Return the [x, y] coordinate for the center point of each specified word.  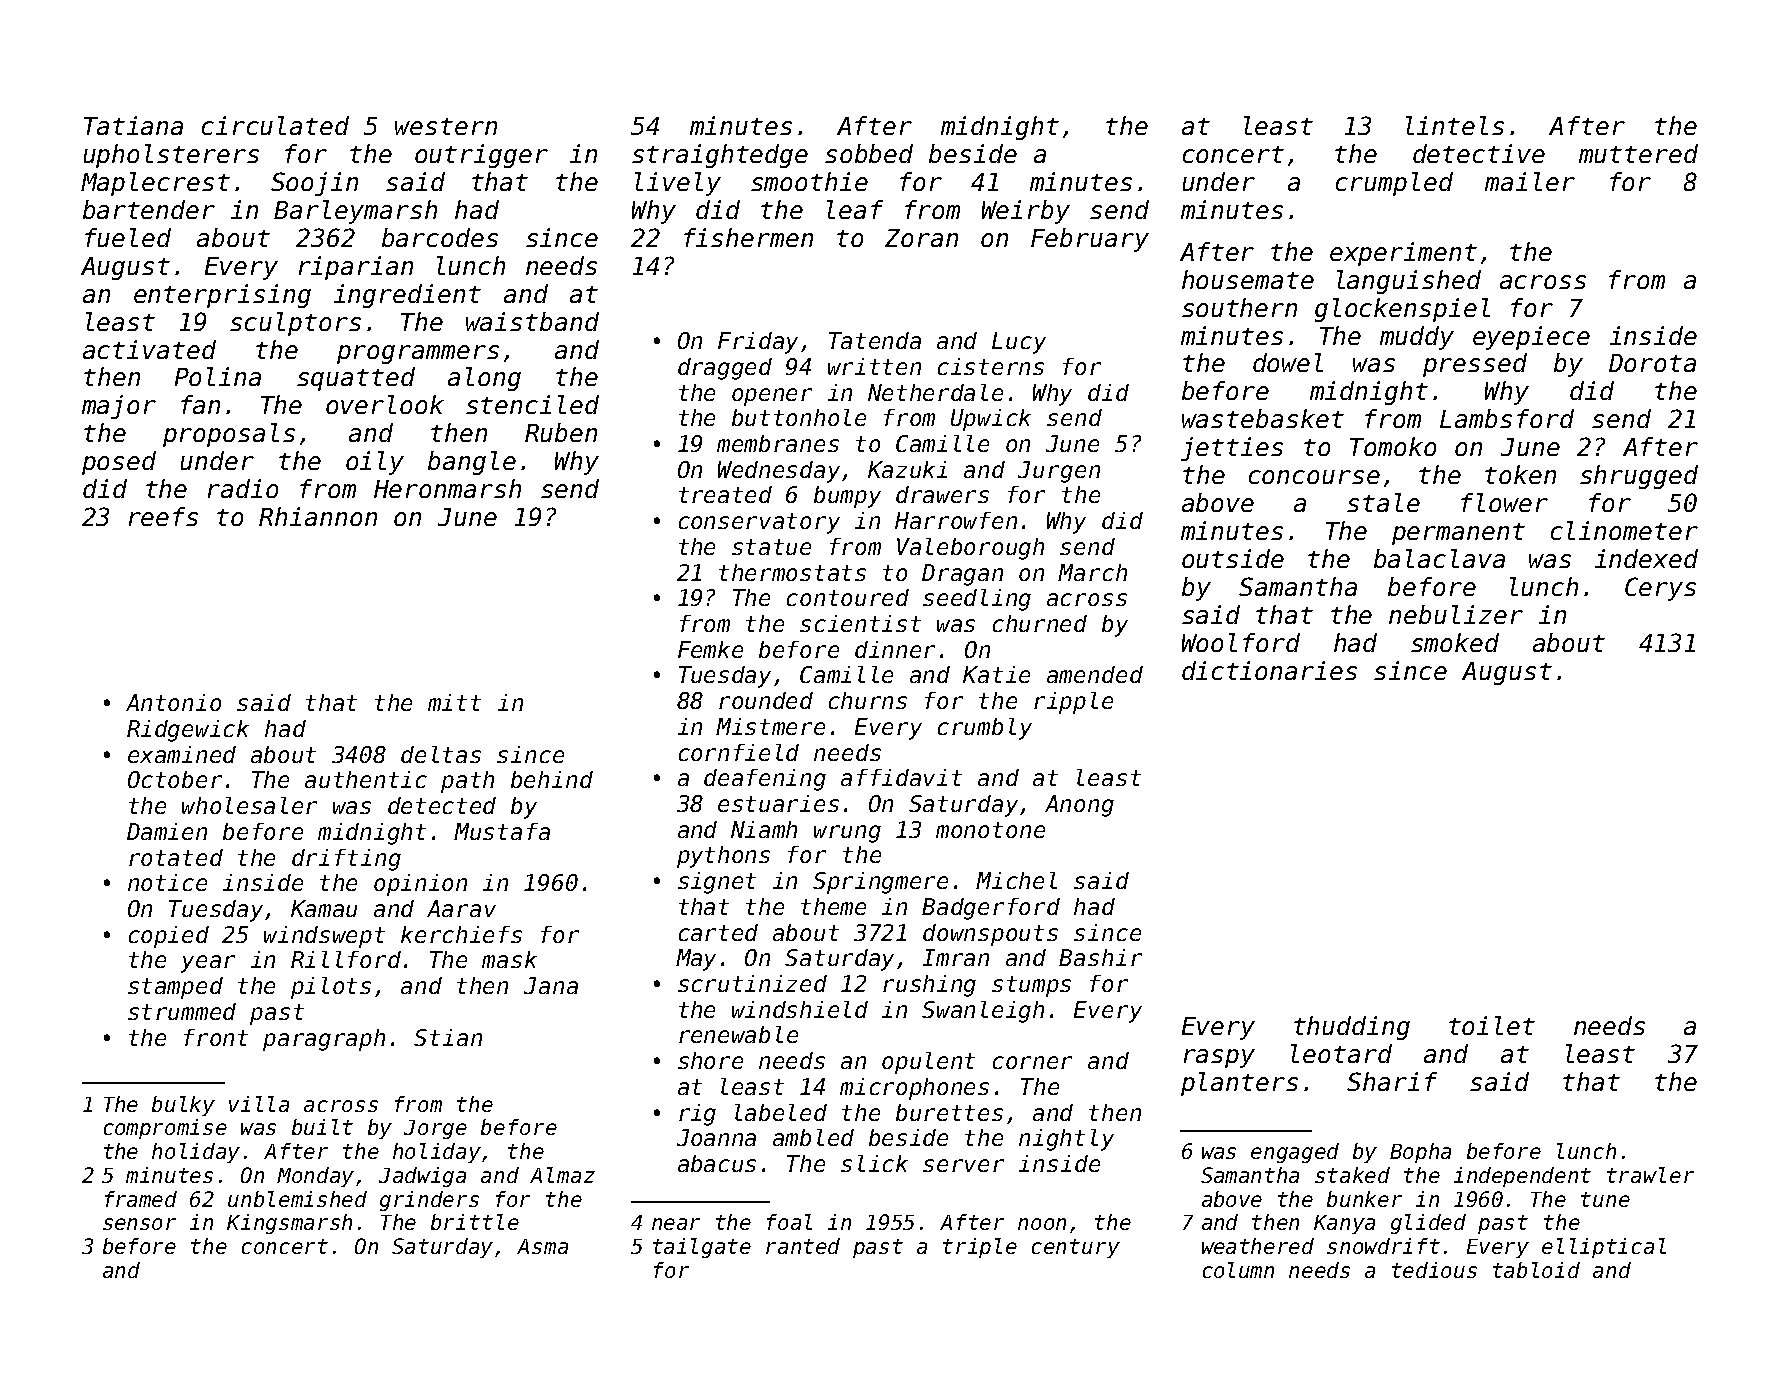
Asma [542, 1246]
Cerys [1660, 589]
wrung [847, 834]
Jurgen [1059, 472]
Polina [218, 376]
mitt [454, 702]
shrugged [1639, 477]
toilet [1492, 1025]
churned [1040, 623]
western [446, 126]
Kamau [324, 908]
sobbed [869, 153]
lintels [1455, 125]
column [1238, 1270]
